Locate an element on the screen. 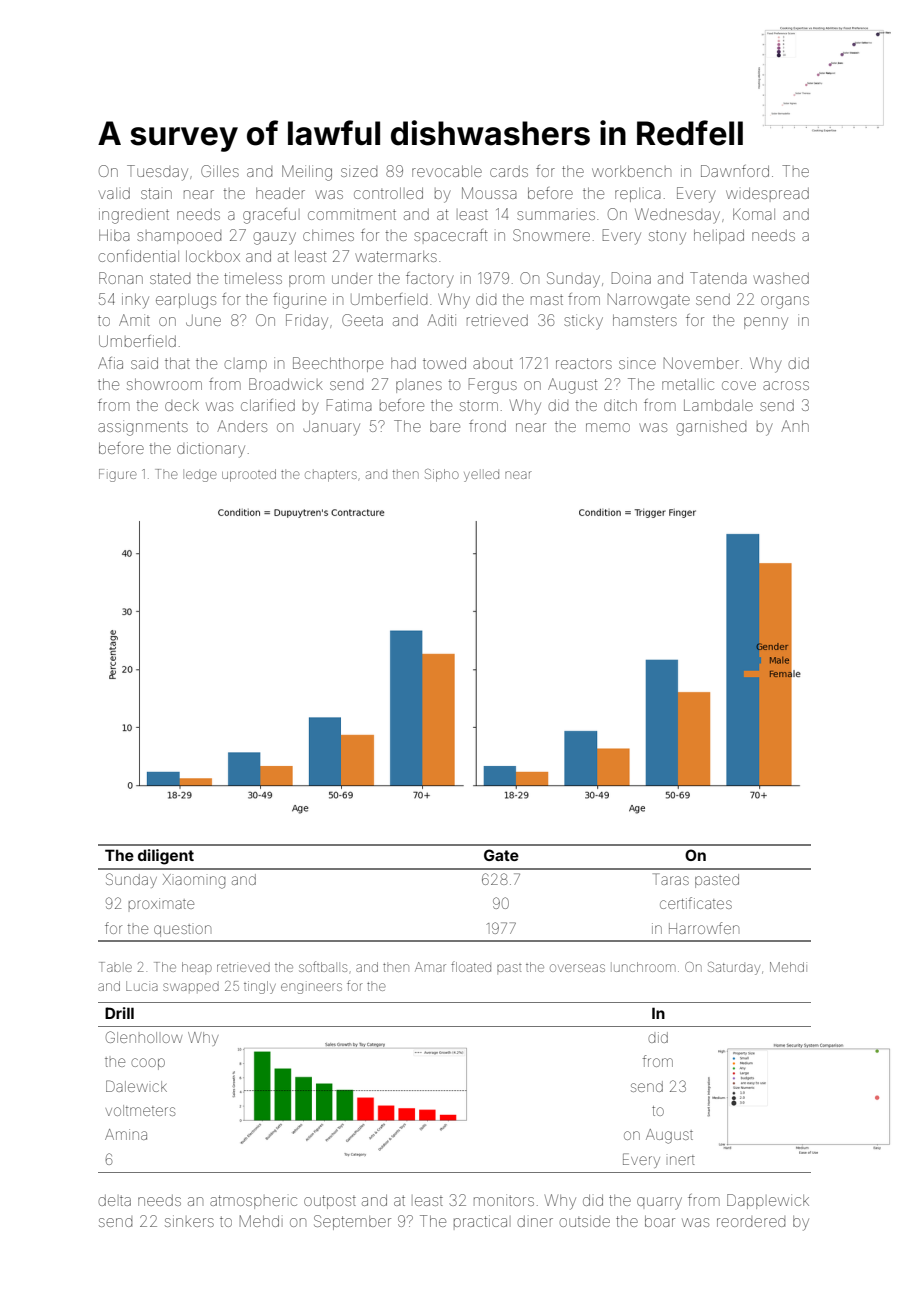 Image resolution: width=908 pixels, height=1316 pixels. uprooted is located at coordinates (249, 475).
